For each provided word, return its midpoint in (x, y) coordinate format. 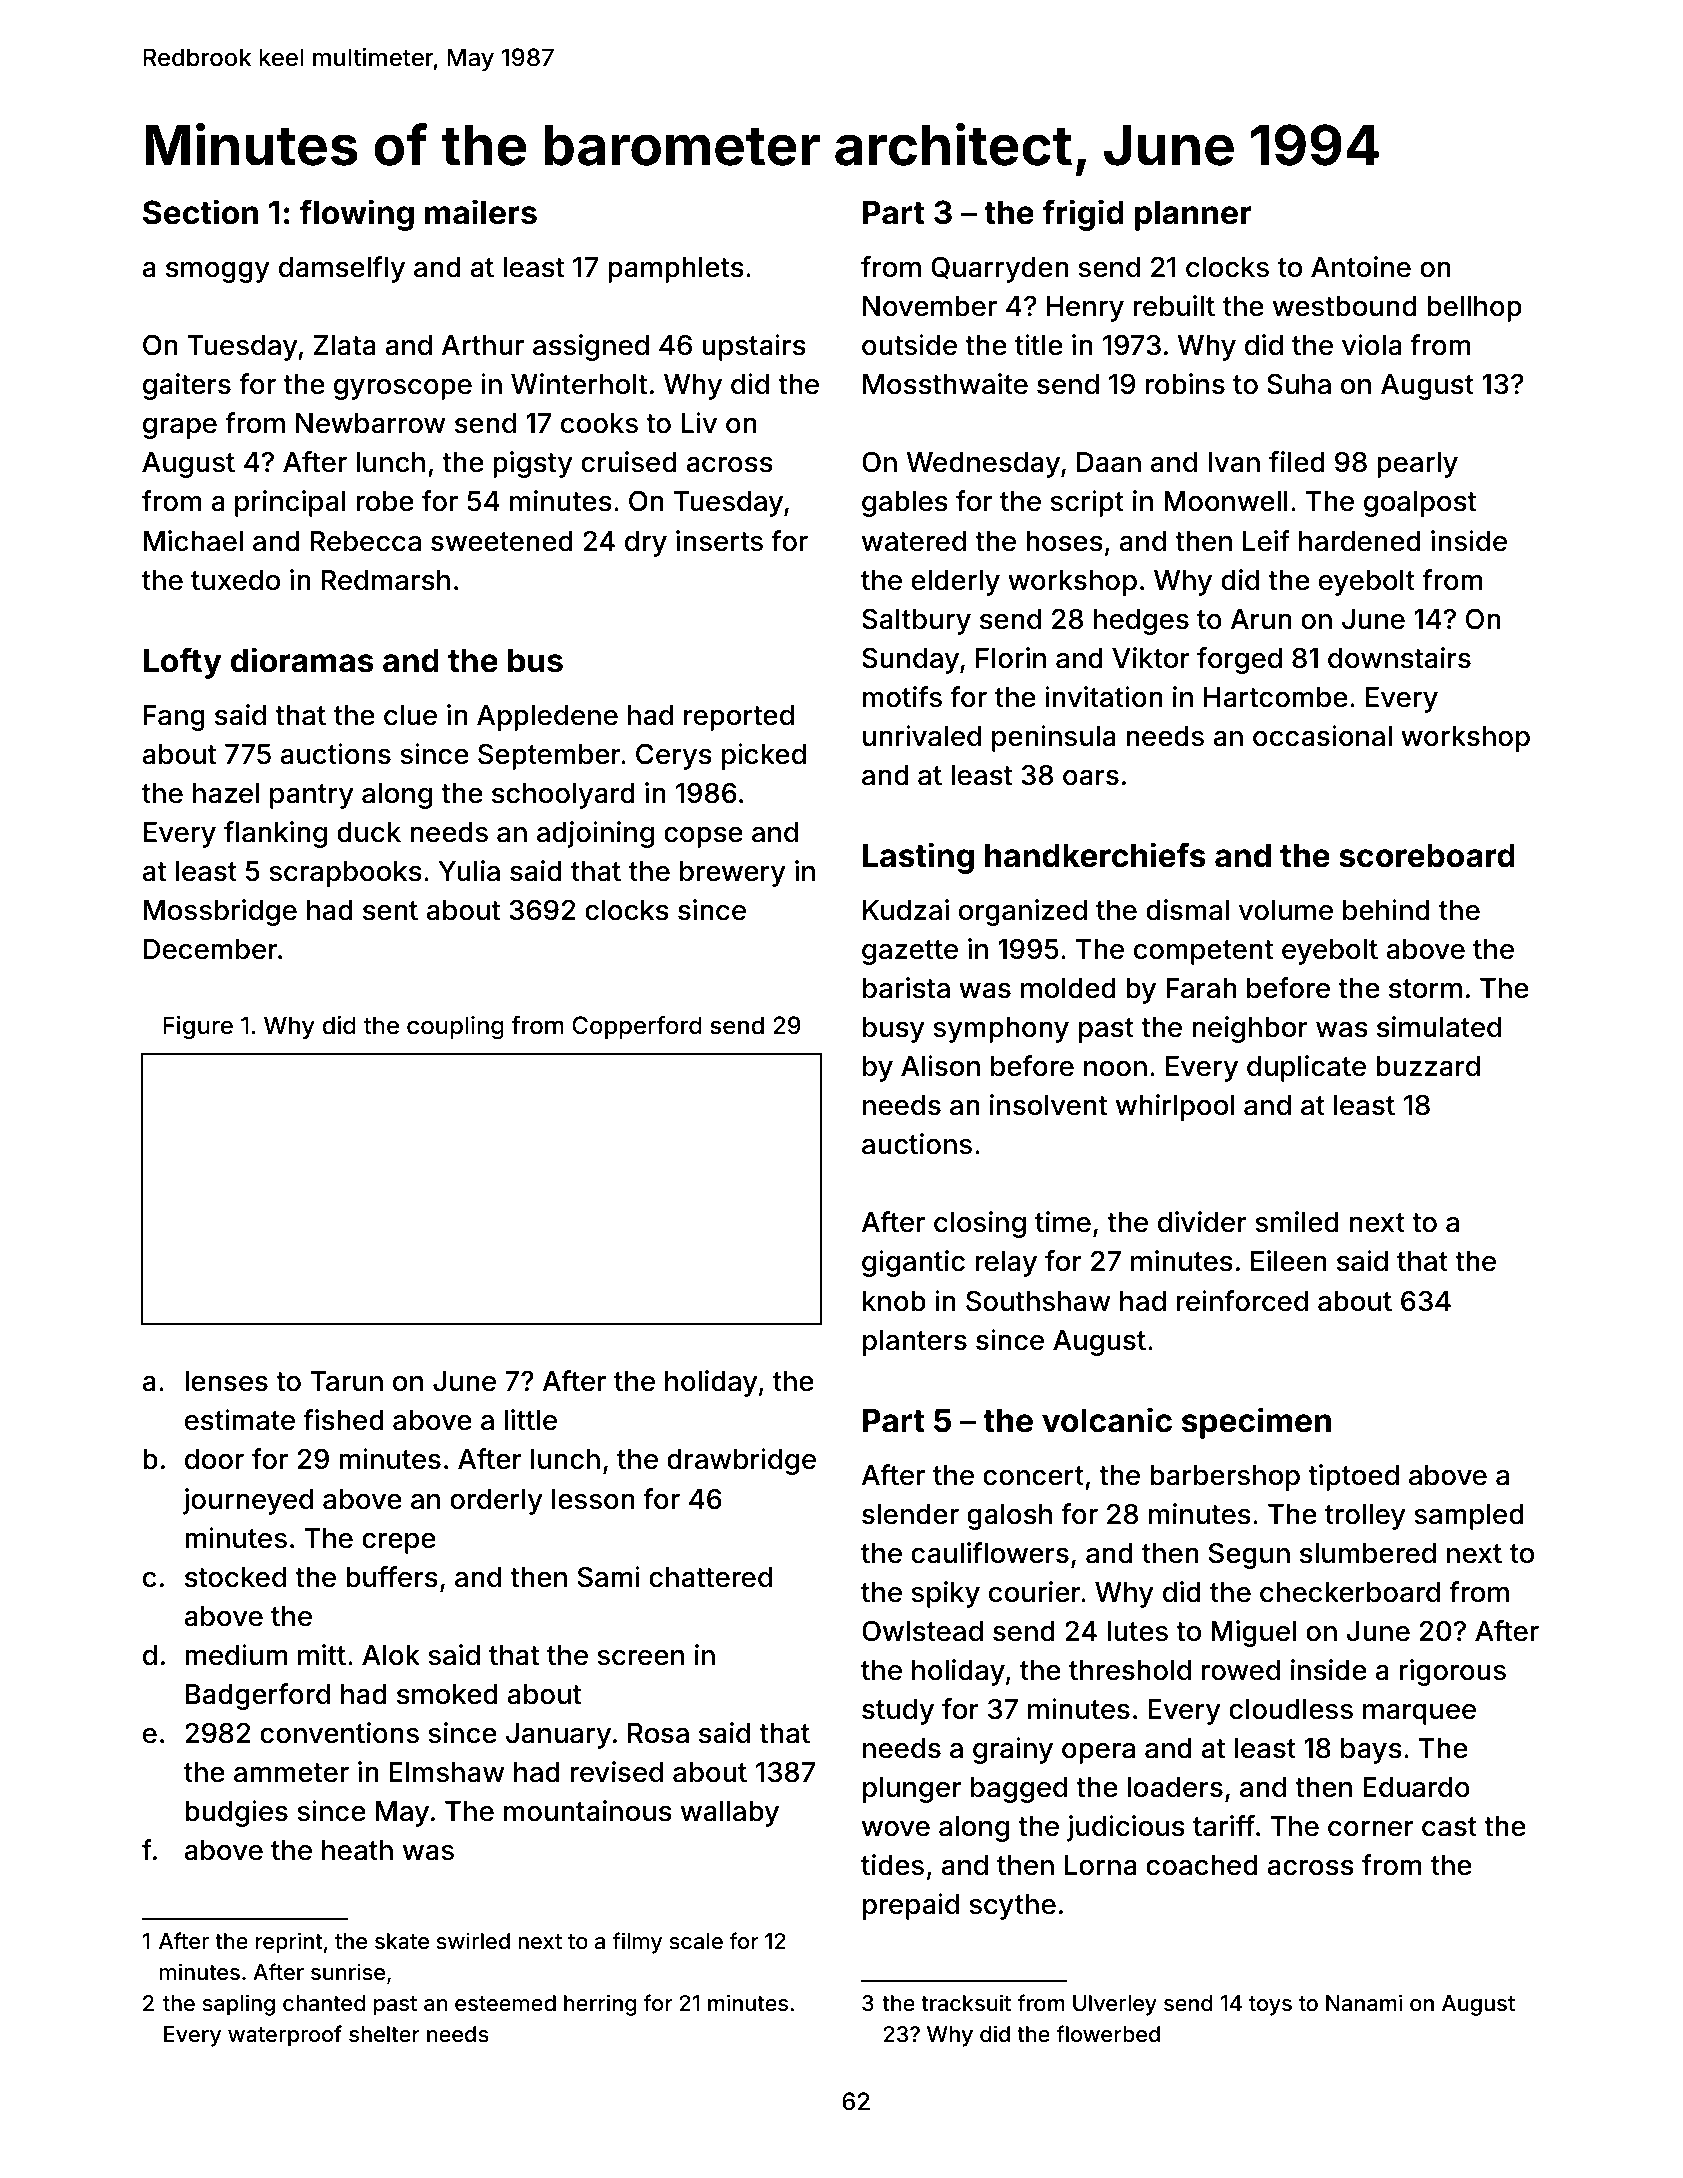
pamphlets (676, 270)
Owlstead (922, 1631)
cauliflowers (990, 1553)
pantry (312, 796)
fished (343, 1420)
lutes (1137, 1631)
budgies (236, 1813)
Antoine (1361, 267)
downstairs (1399, 658)
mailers (481, 212)
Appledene (547, 718)
